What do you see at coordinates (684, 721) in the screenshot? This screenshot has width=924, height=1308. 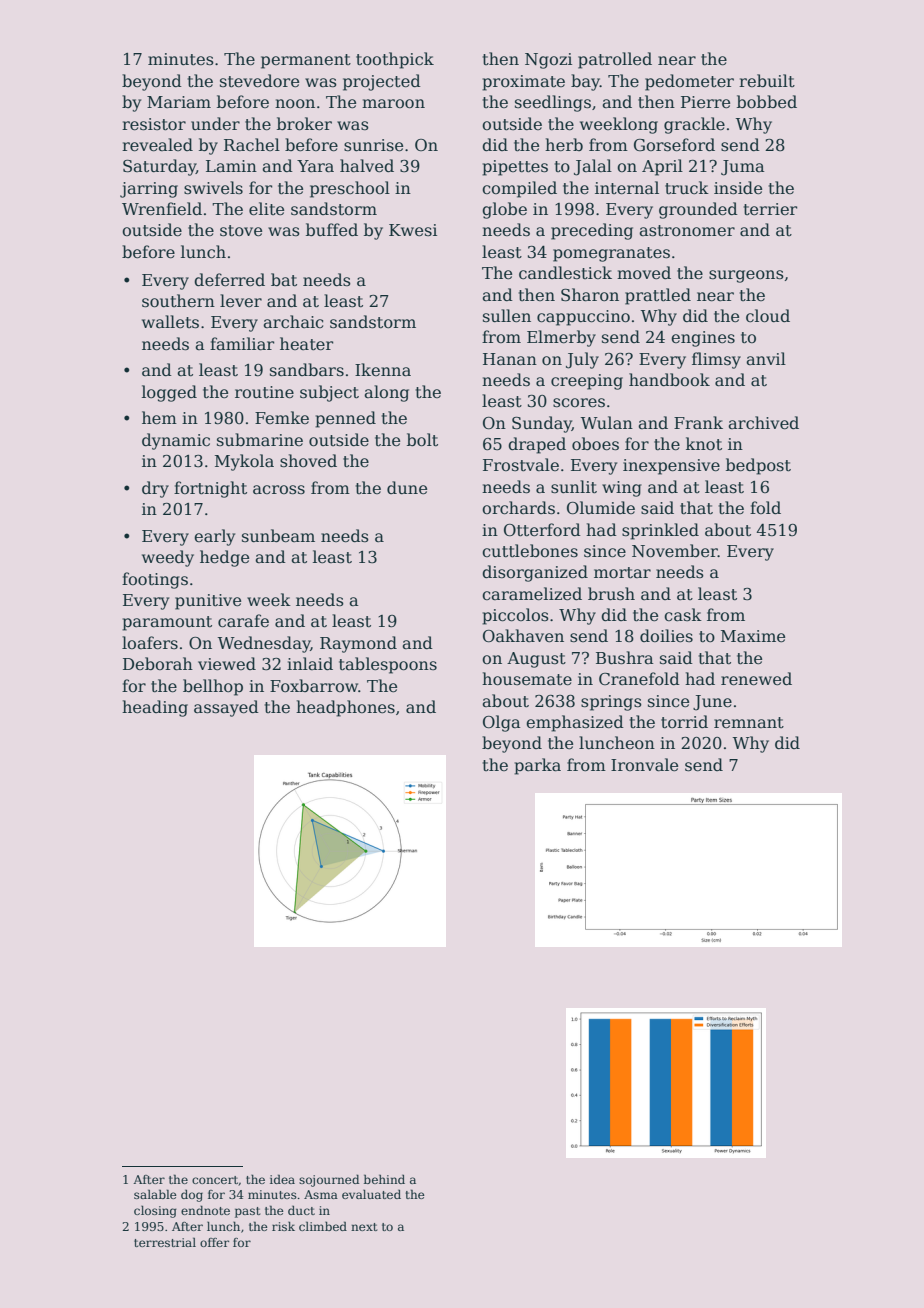 I see `torrid` at bounding box center [684, 721].
